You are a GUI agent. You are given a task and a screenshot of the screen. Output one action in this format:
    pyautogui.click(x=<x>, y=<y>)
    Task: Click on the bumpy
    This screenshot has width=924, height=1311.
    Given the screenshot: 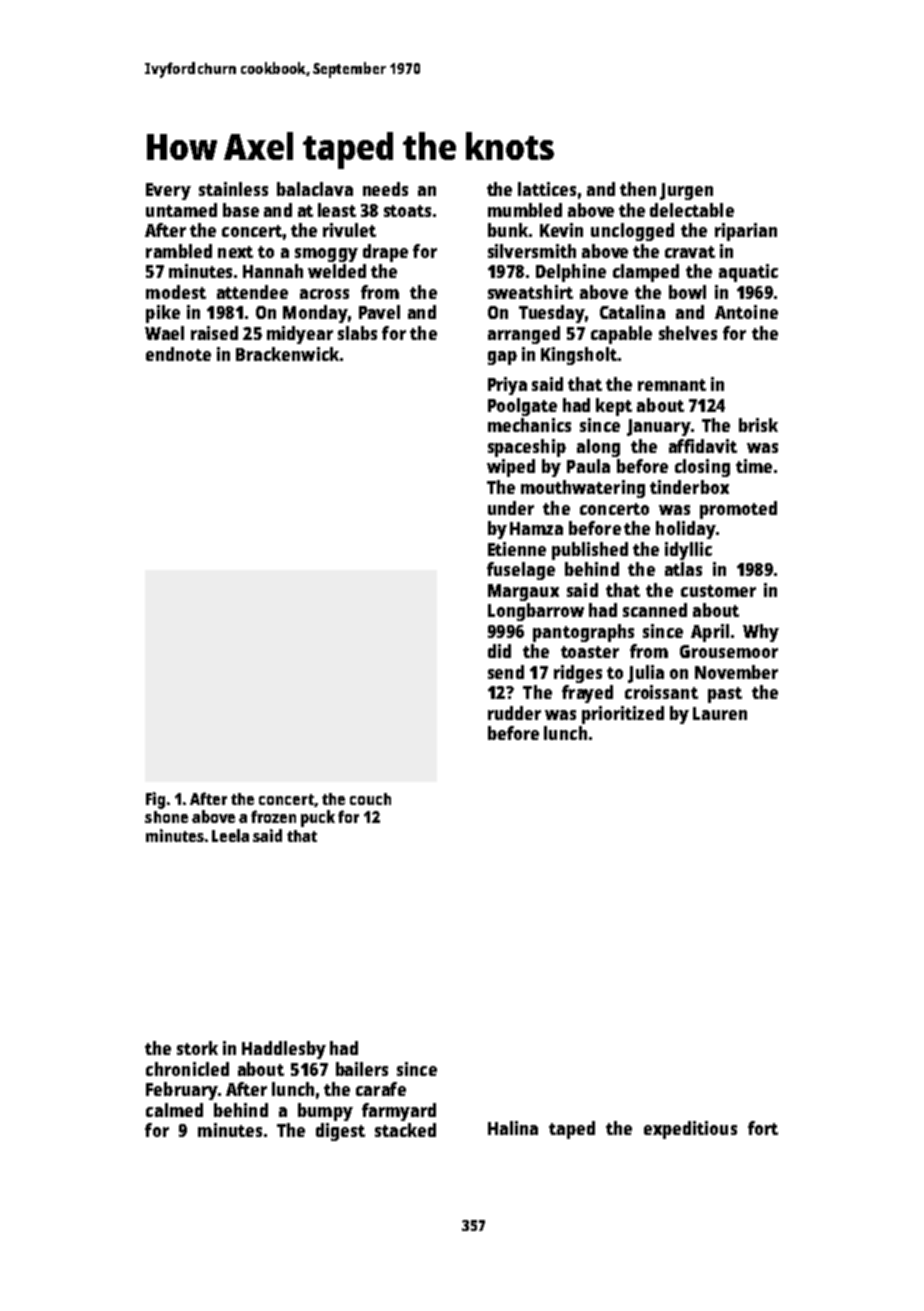 What is the action you would take?
    pyautogui.click(x=325, y=1112)
